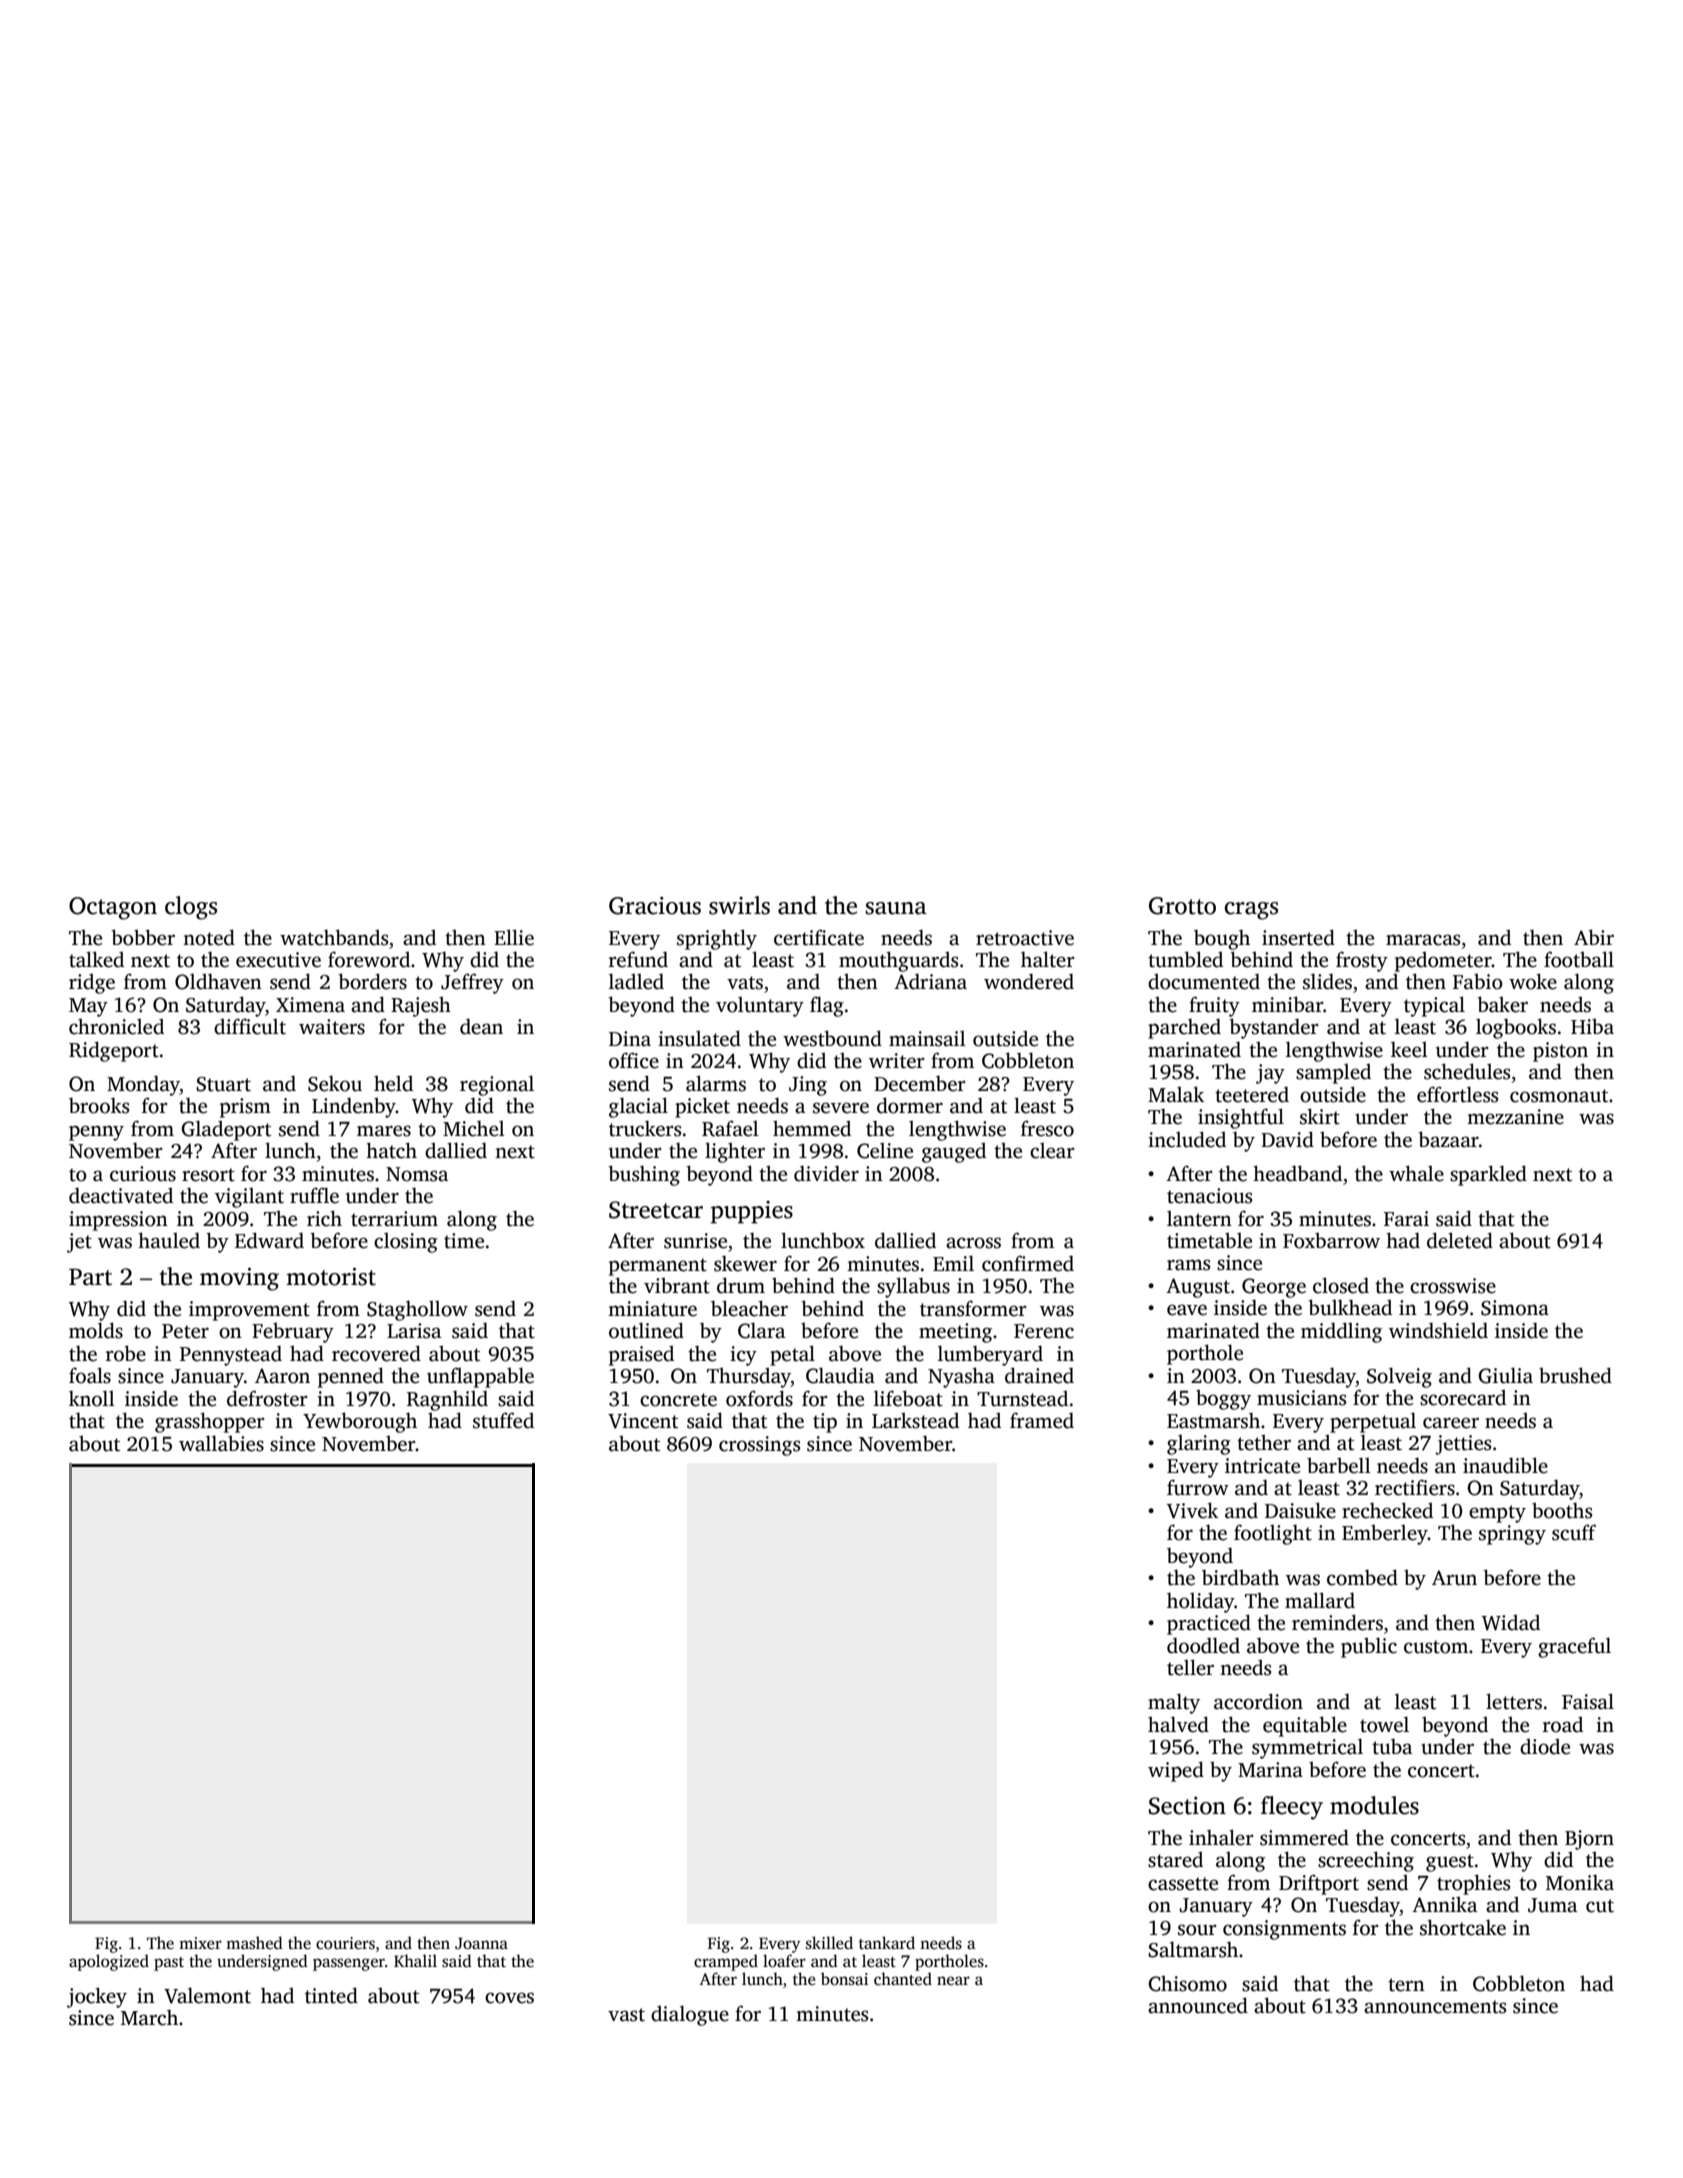 The width and height of the page is (1683, 2178). Describe the element at coordinates (360, 1422) in the page. I see `Yewborough` at that location.
